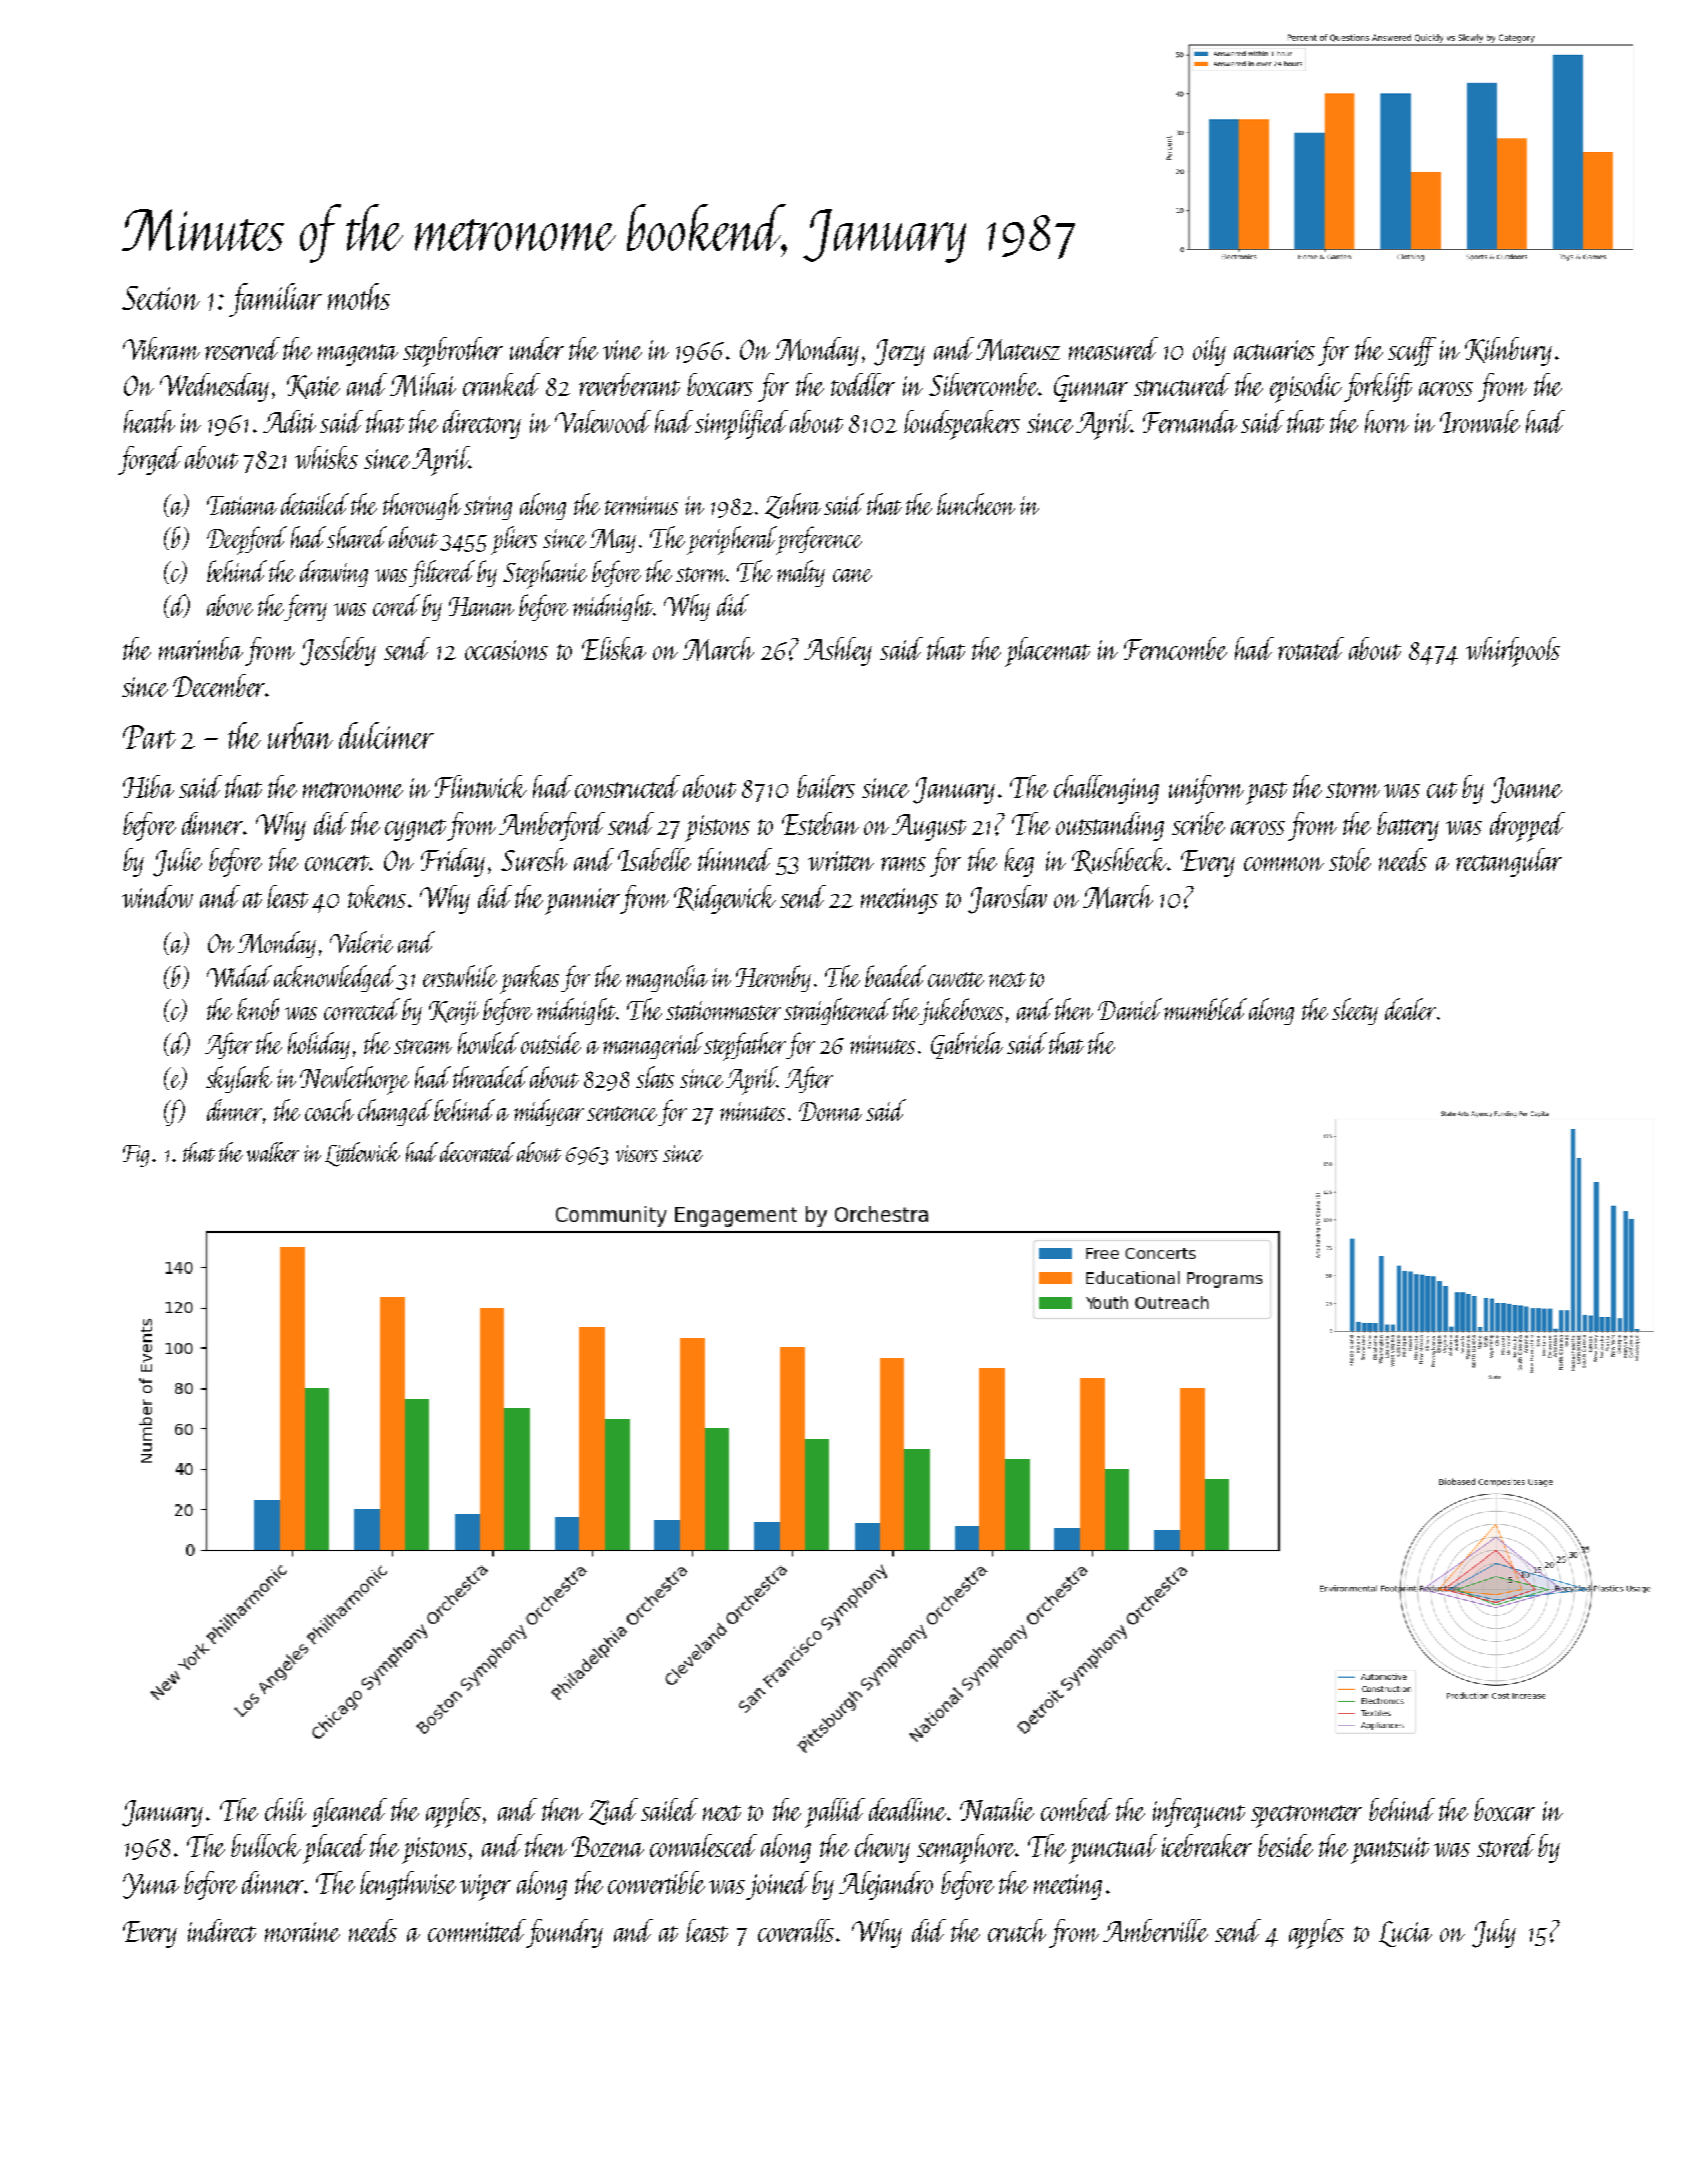  What do you see at coordinates (1175, 648) in the screenshot?
I see `Ferncombe` at bounding box center [1175, 648].
